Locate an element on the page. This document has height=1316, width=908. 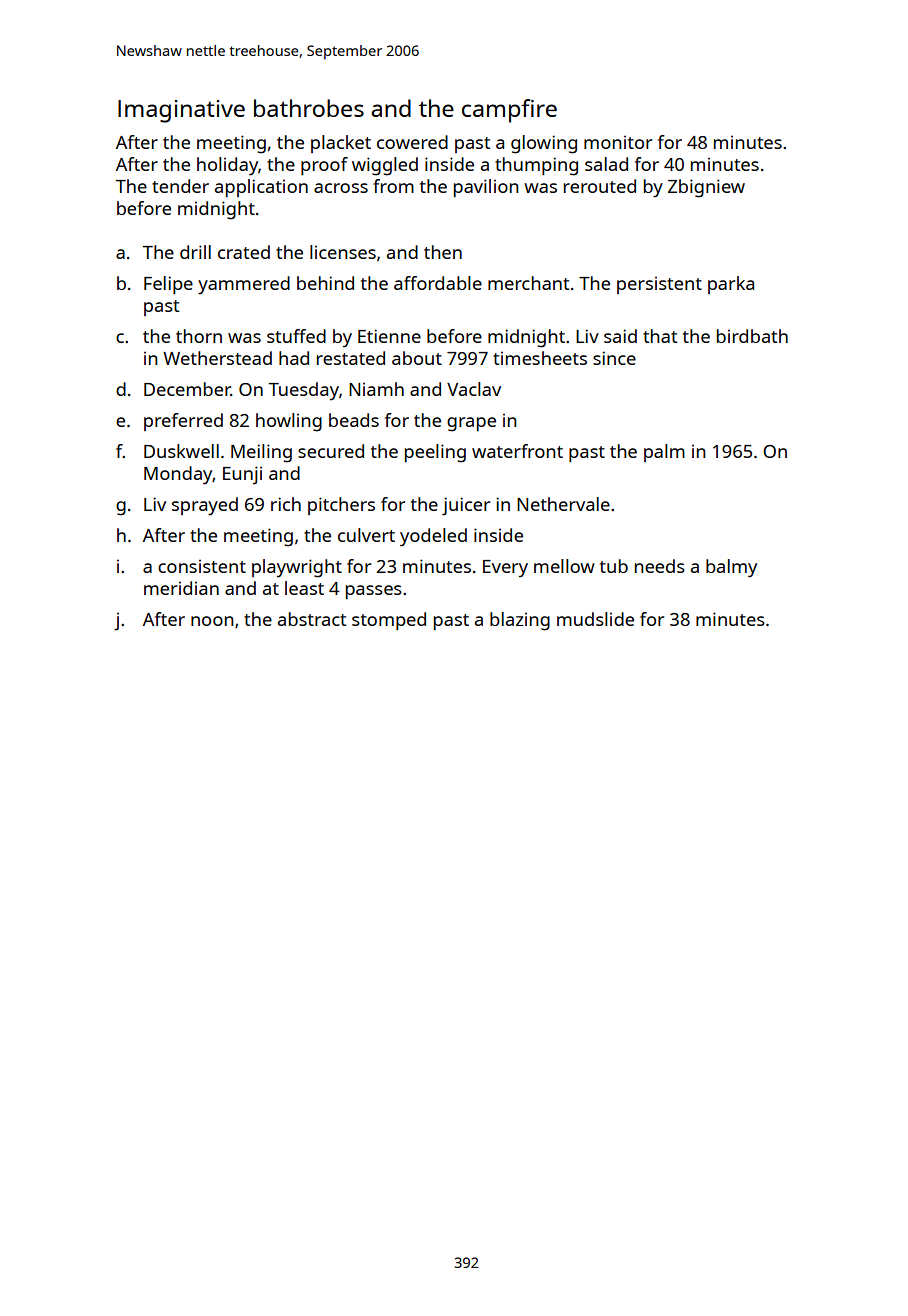
thorn is located at coordinates (199, 336).
